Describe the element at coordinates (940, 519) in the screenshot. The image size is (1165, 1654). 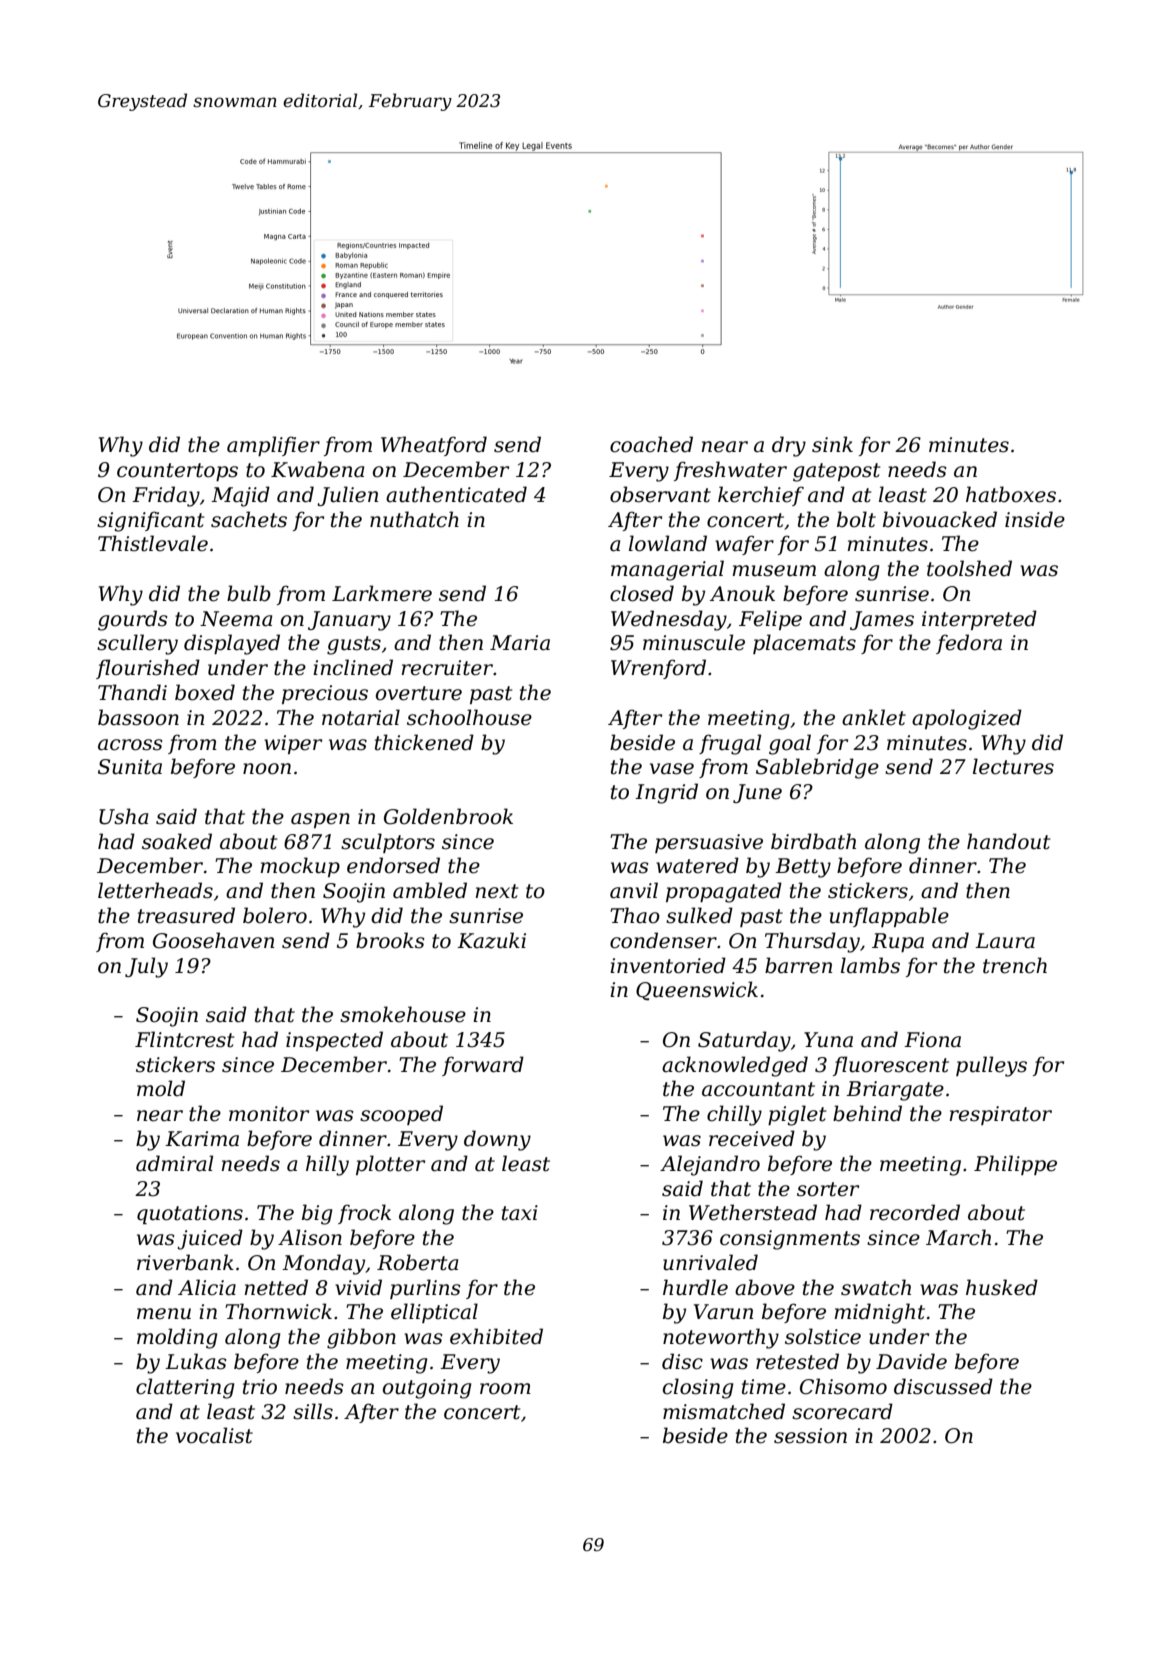
I see `bivouacked` at that location.
